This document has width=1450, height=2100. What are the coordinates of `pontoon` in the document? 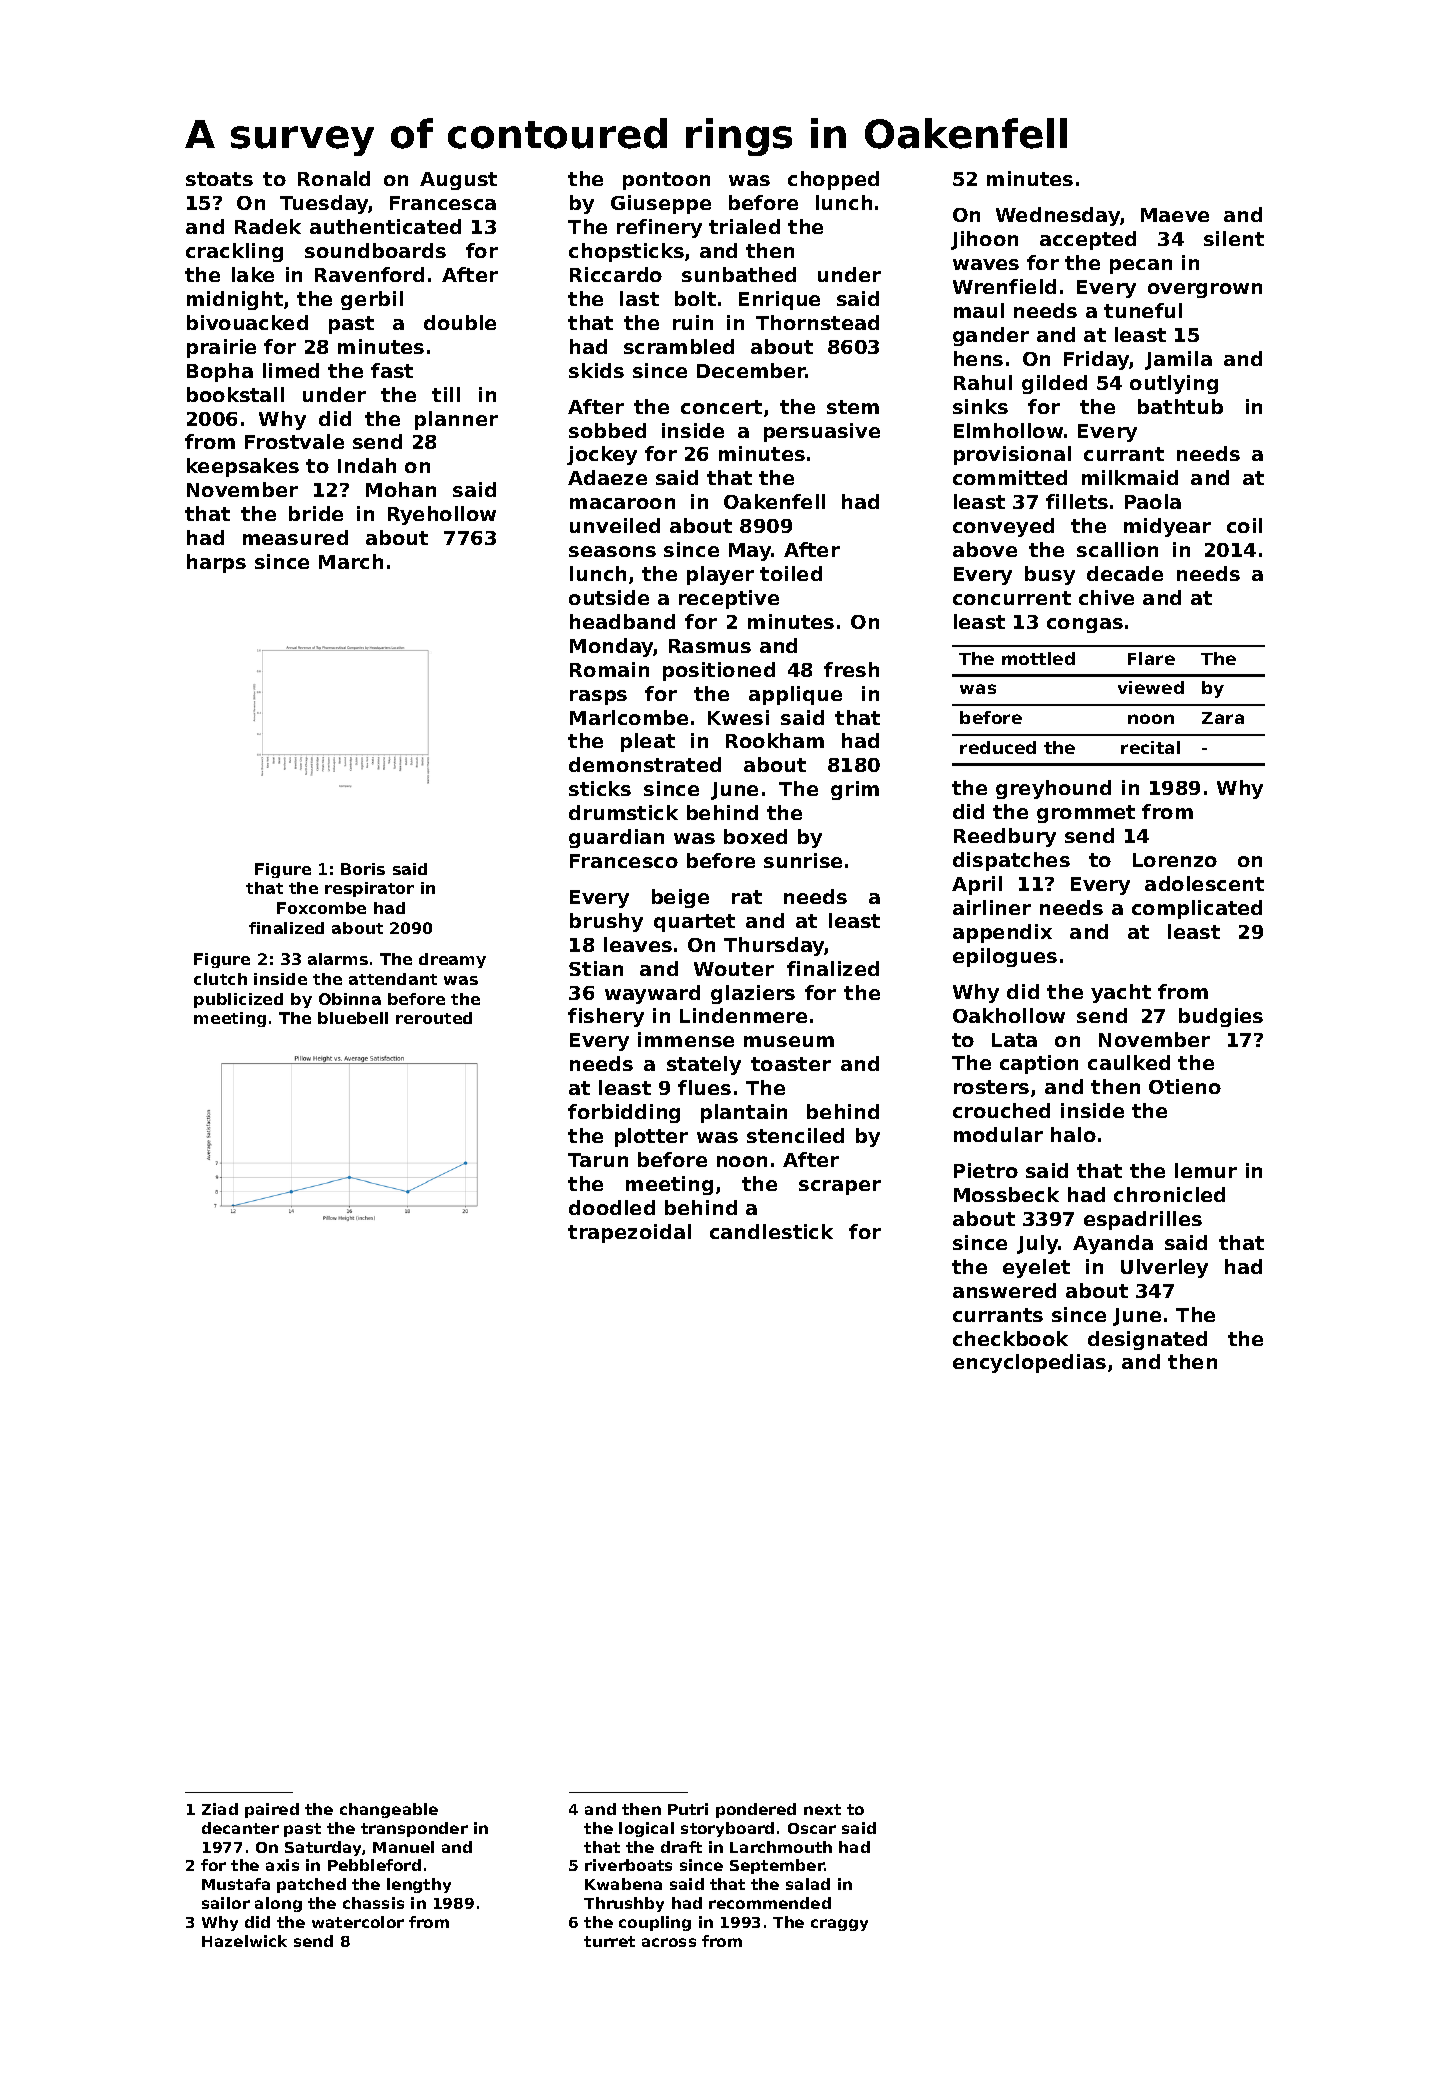 It's located at (666, 181).
